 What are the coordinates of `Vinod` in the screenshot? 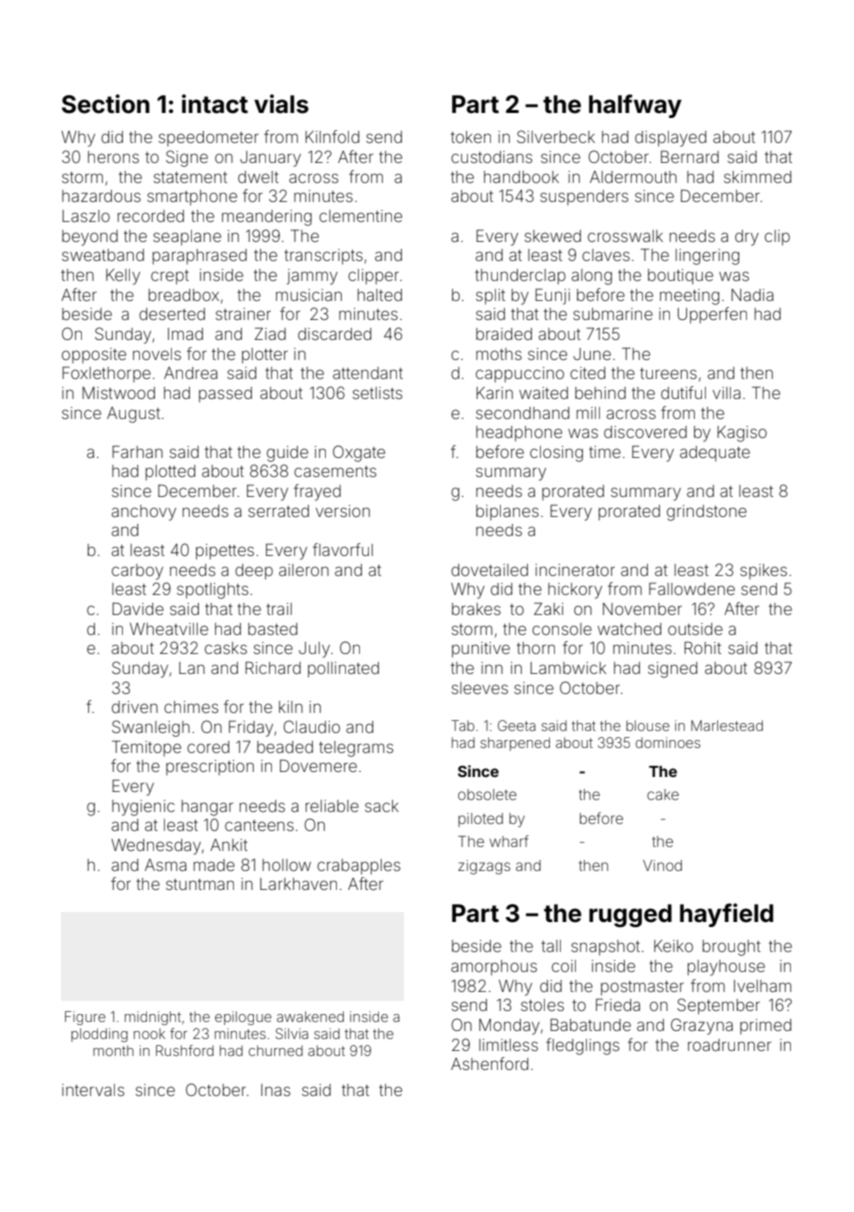 It's located at (662, 865).
